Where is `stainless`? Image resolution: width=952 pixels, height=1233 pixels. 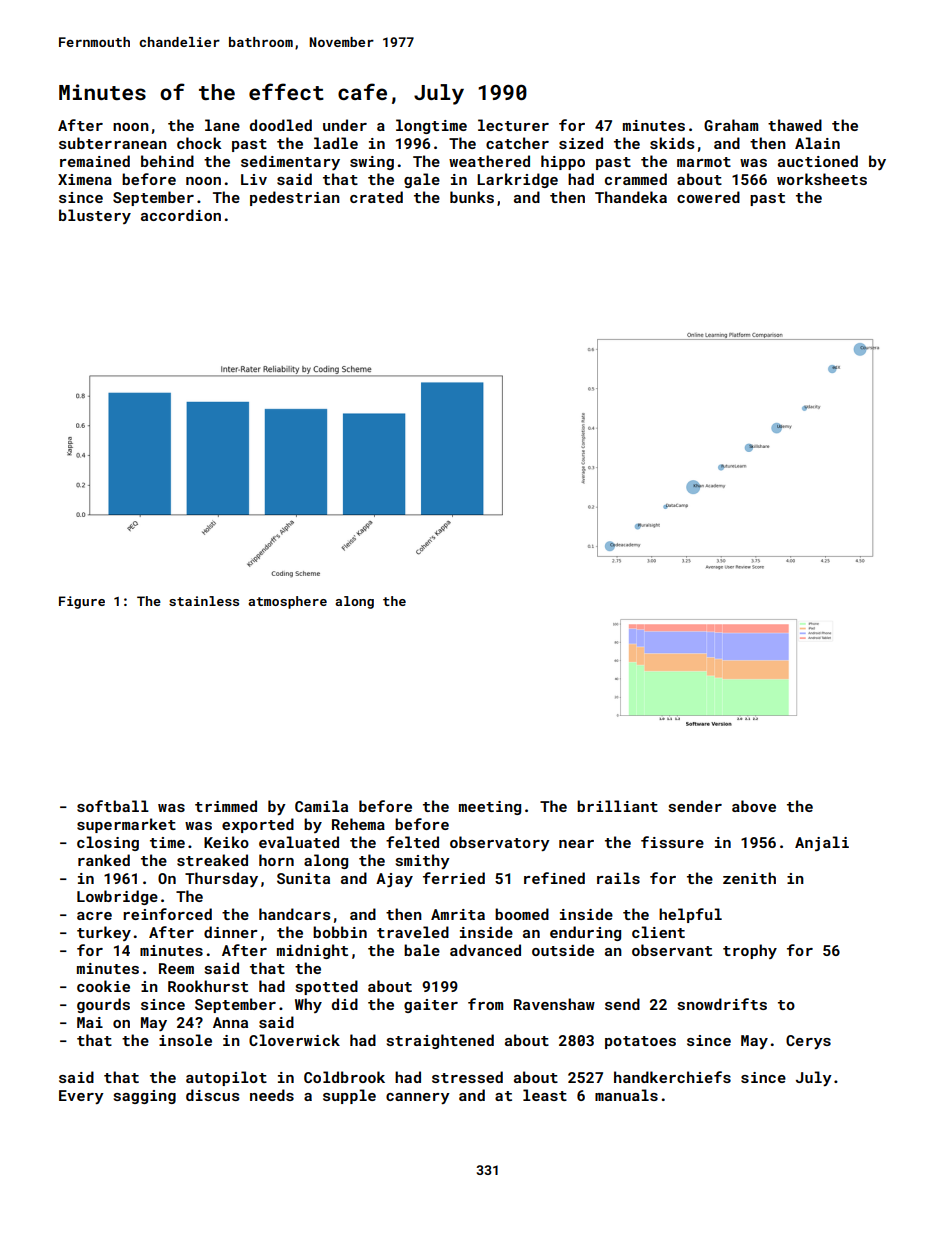 stainless is located at coordinates (204, 601).
